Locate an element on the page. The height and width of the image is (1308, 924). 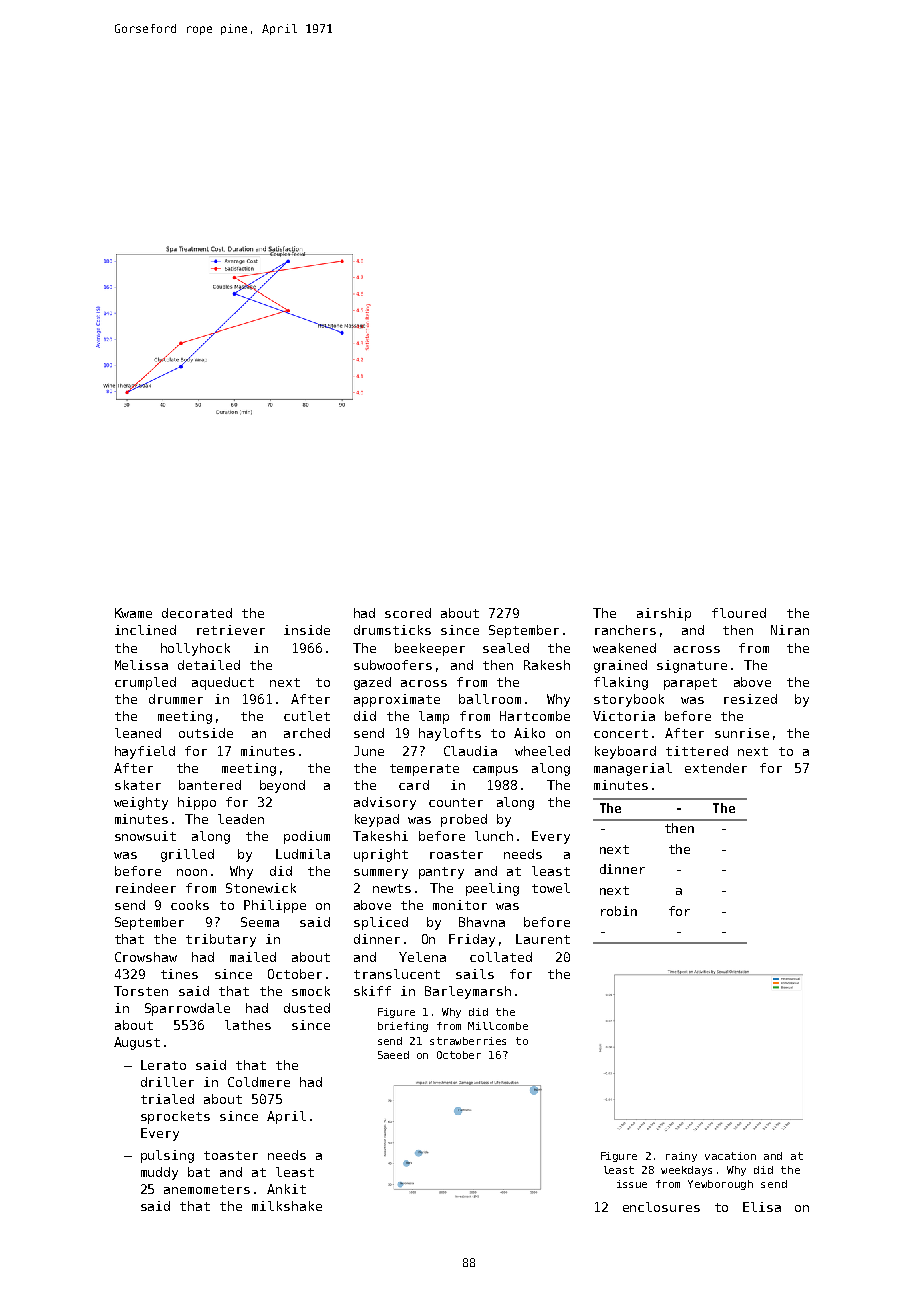
milkshake is located at coordinates (287, 1206).
